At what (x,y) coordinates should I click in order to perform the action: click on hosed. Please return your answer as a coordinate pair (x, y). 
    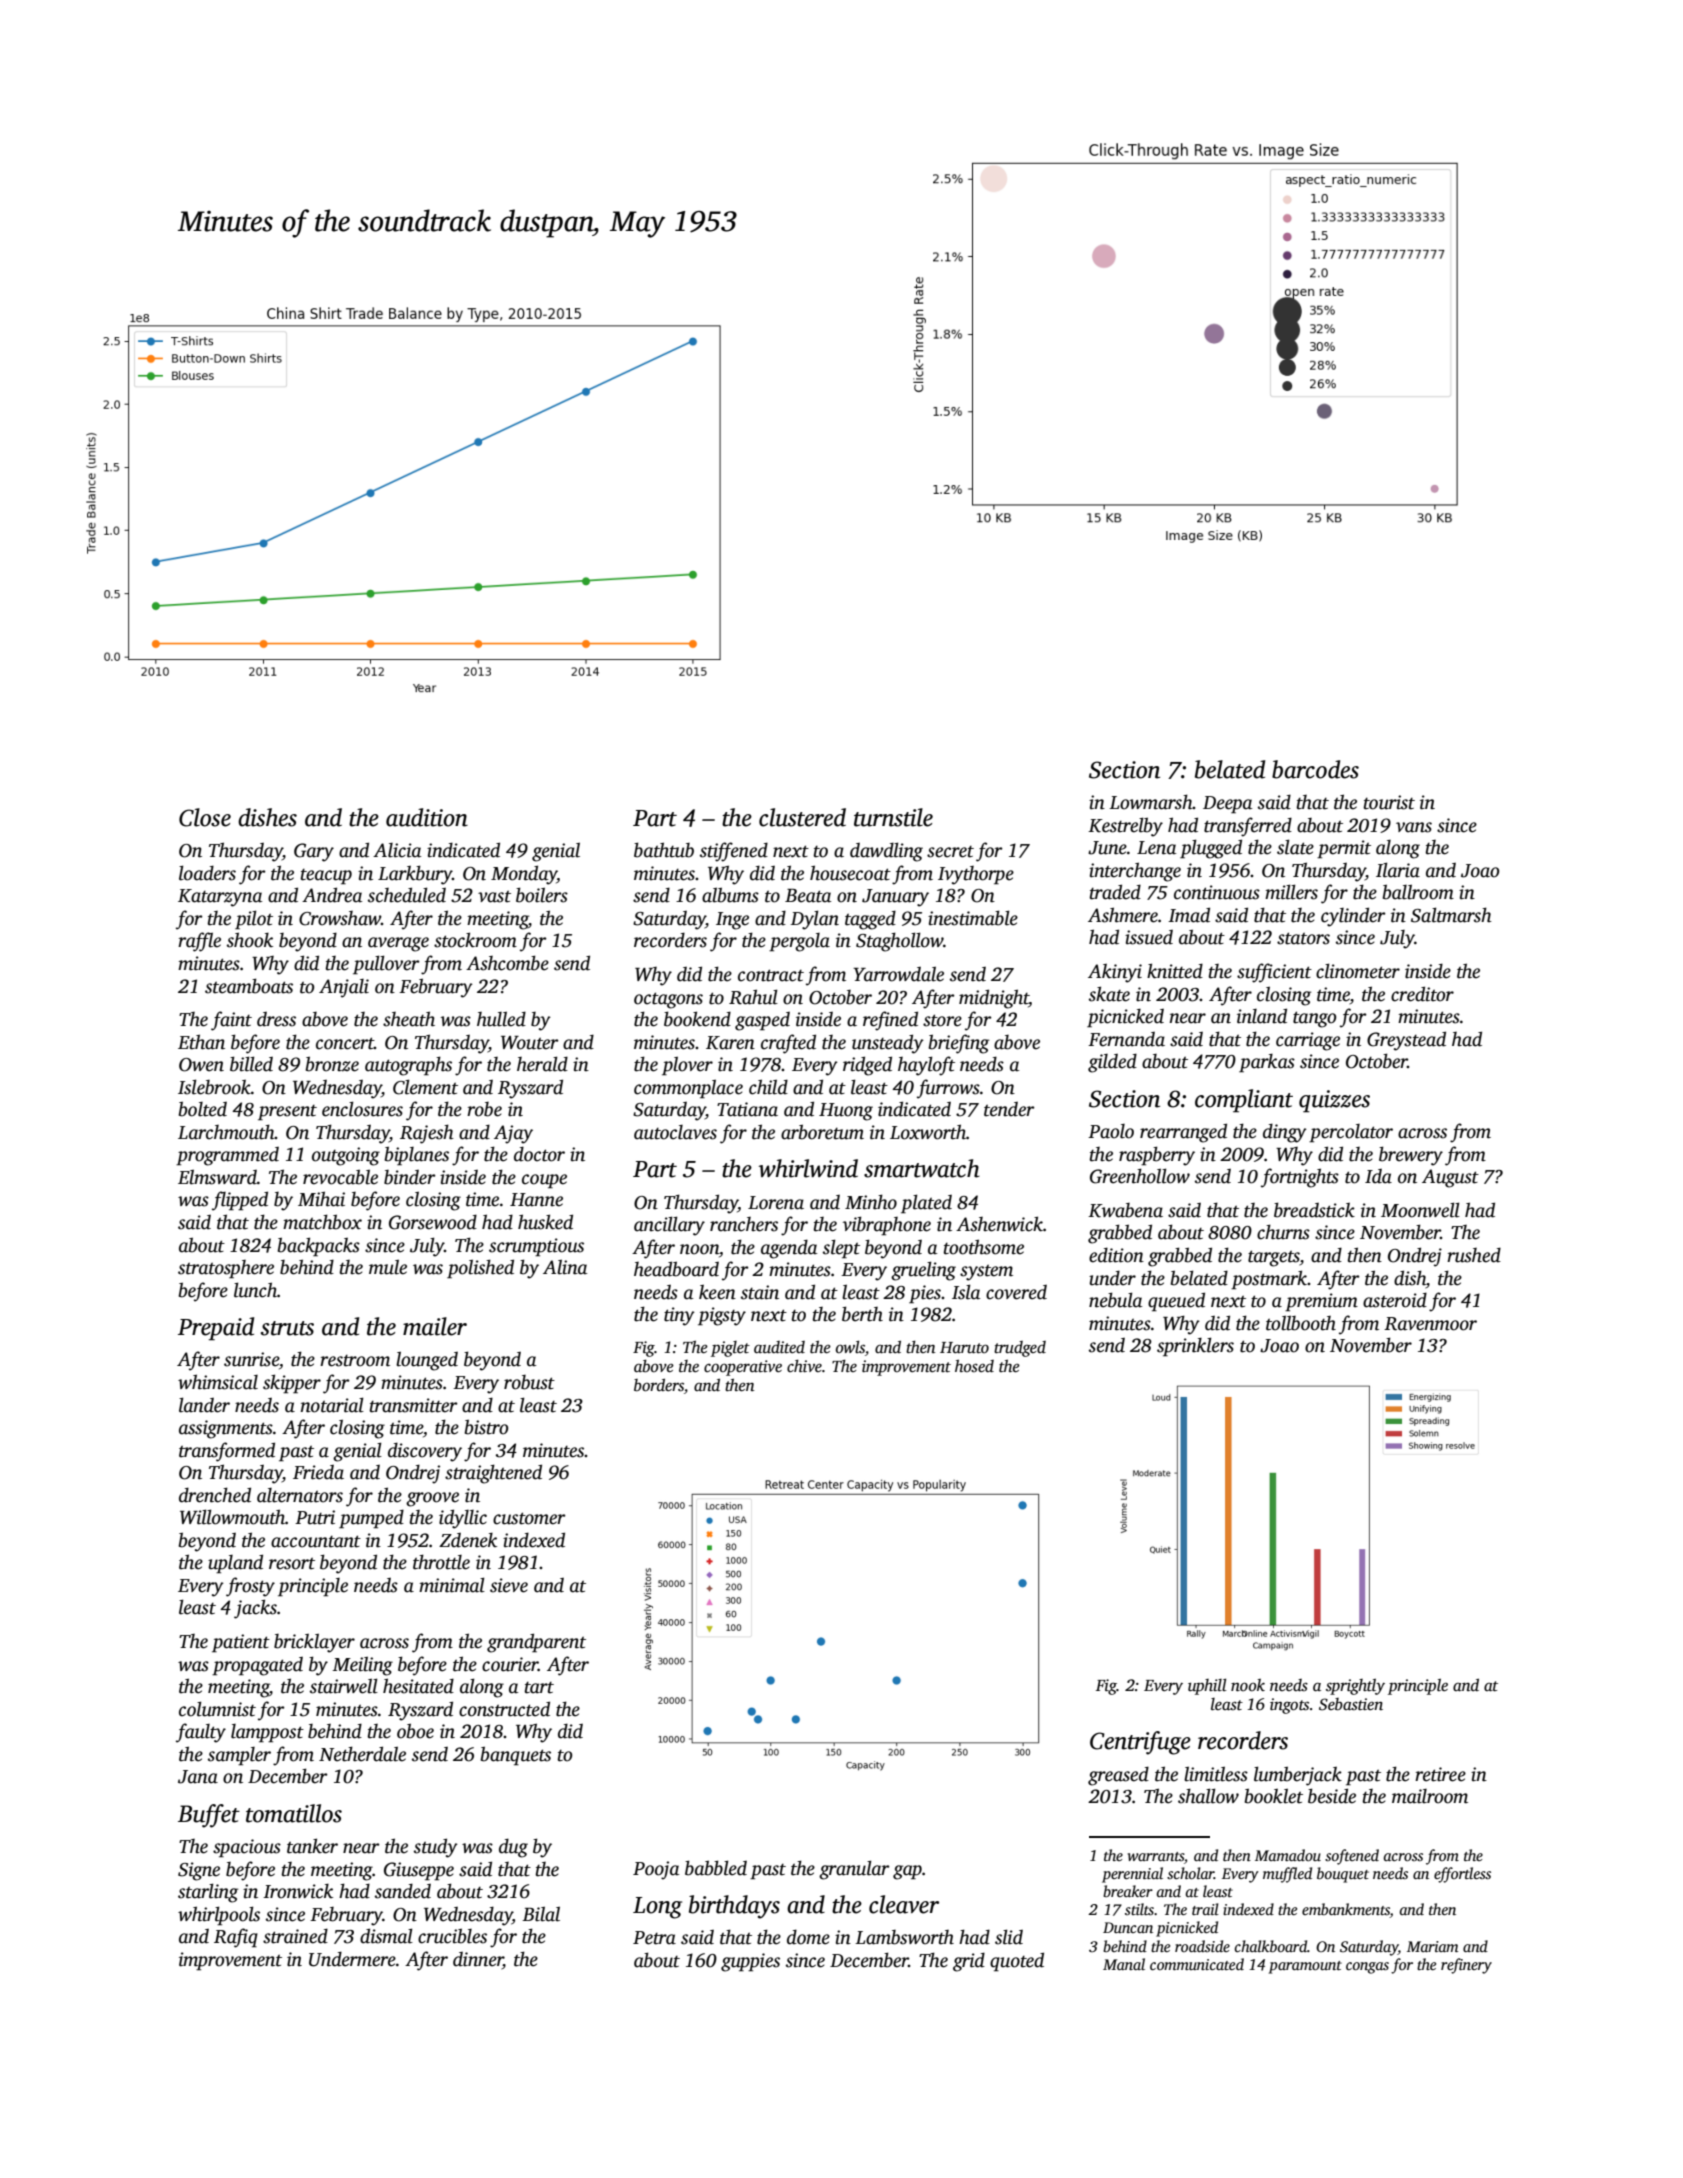
    Looking at the image, I should click on (974, 1366).
